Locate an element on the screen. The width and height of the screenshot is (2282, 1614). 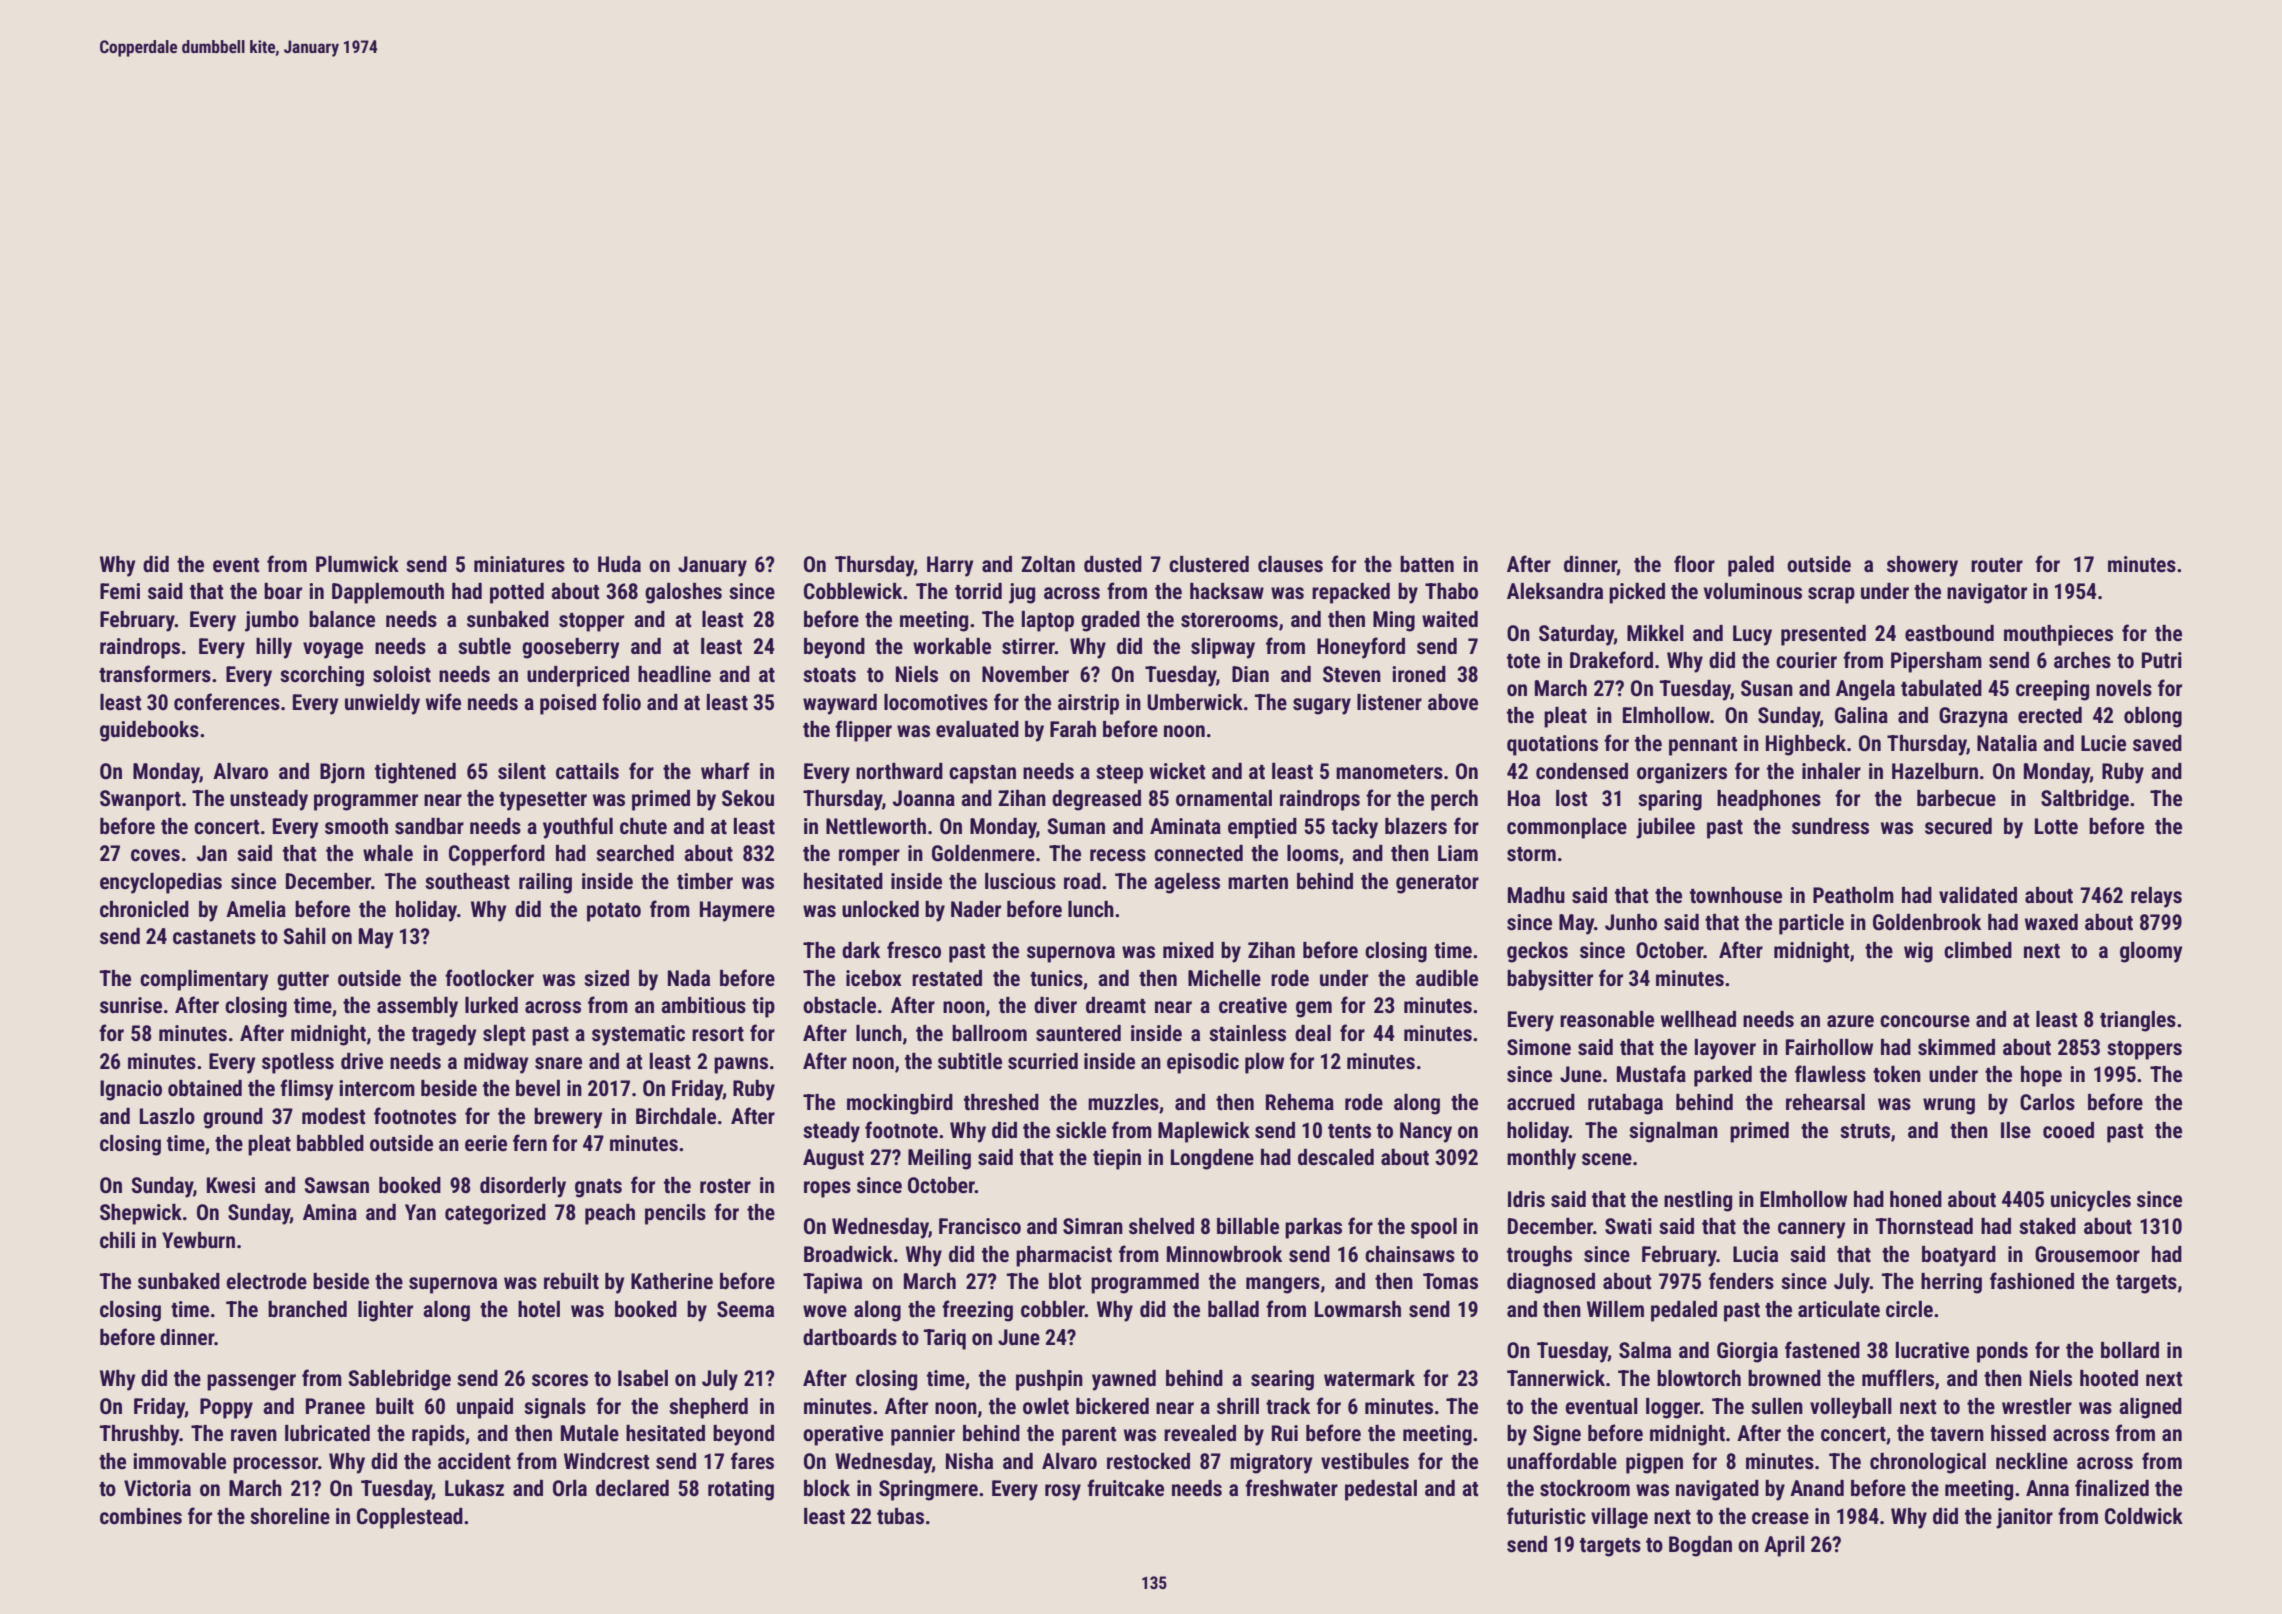
freshwater is located at coordinates (1291, 1488).
